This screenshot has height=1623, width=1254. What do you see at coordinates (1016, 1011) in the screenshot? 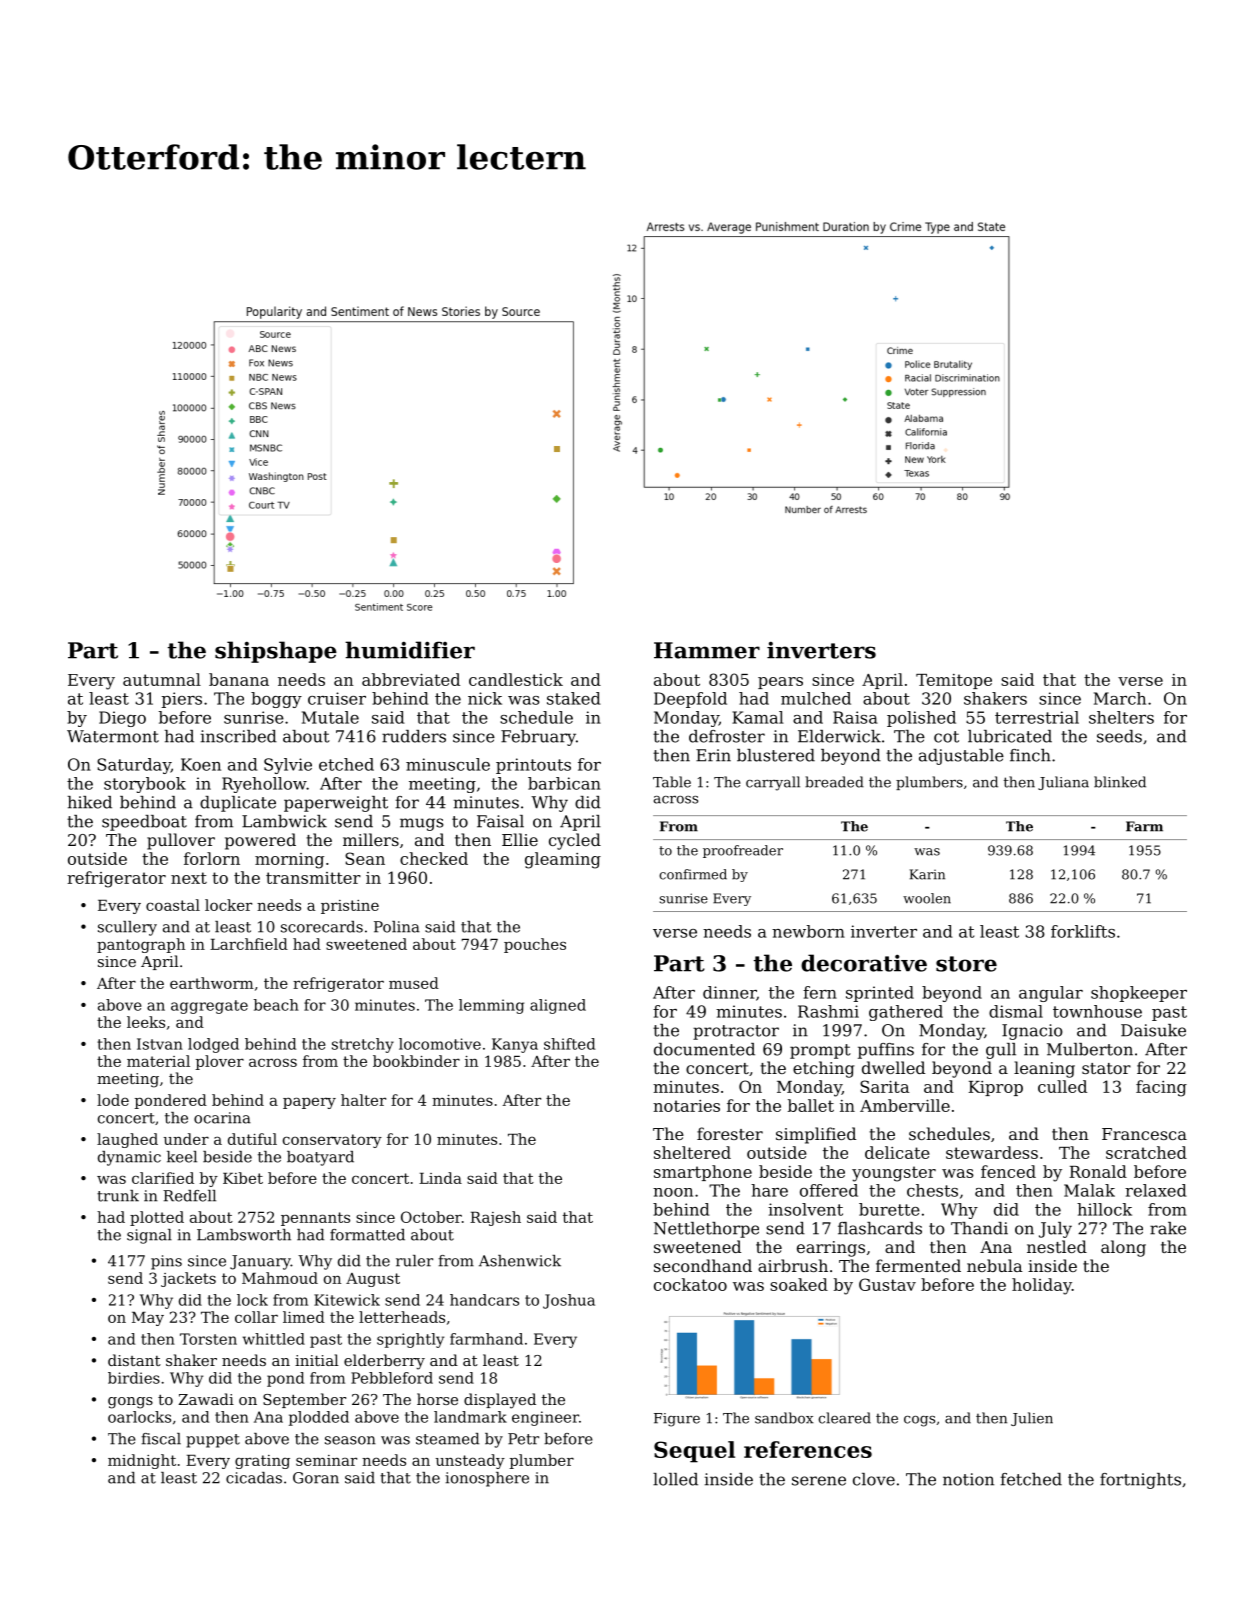
I see `dismal` at bounding box center [1016, 1011].
